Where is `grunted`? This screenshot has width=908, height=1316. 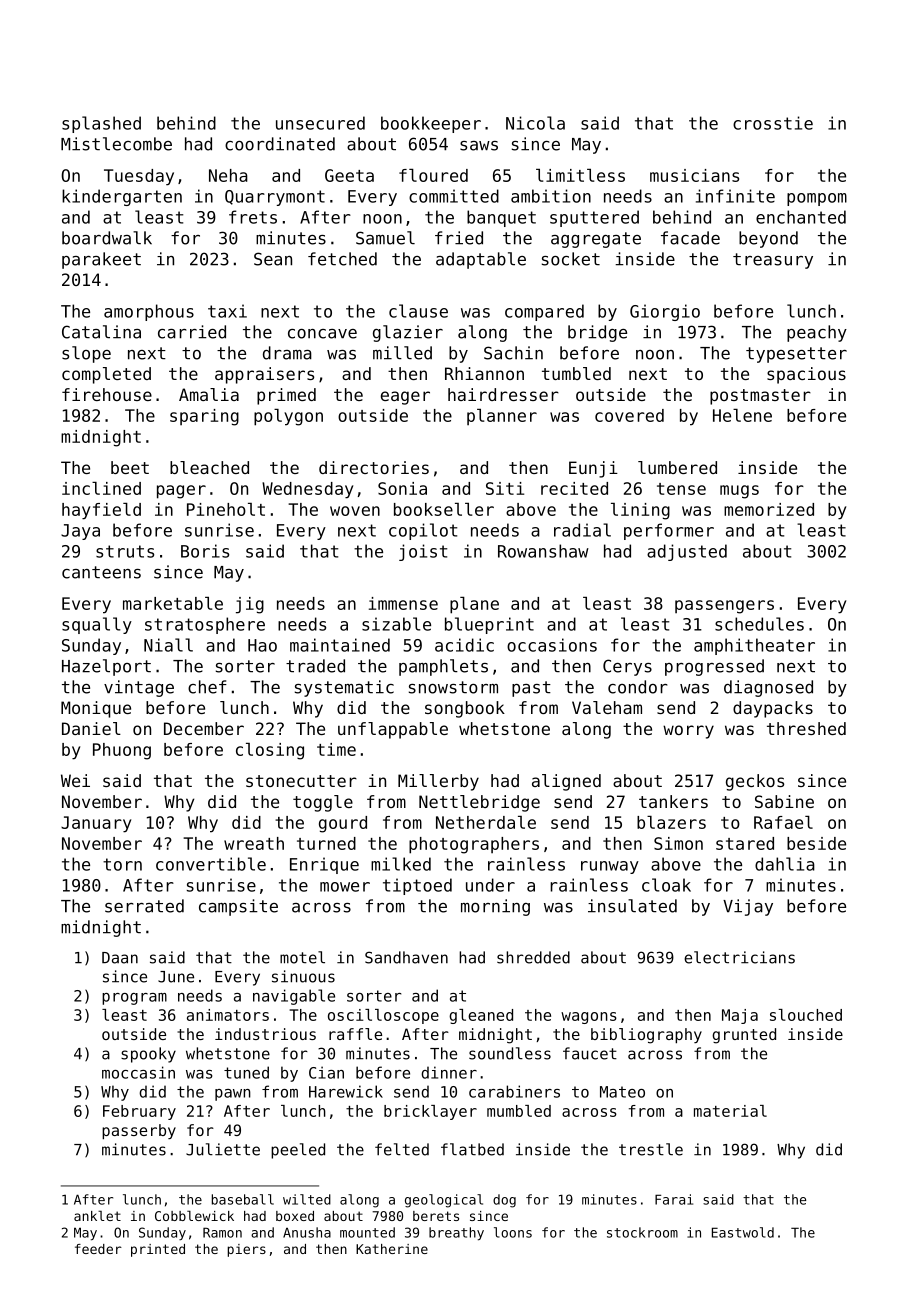 grunted is located at coordinates (744, 1036).
